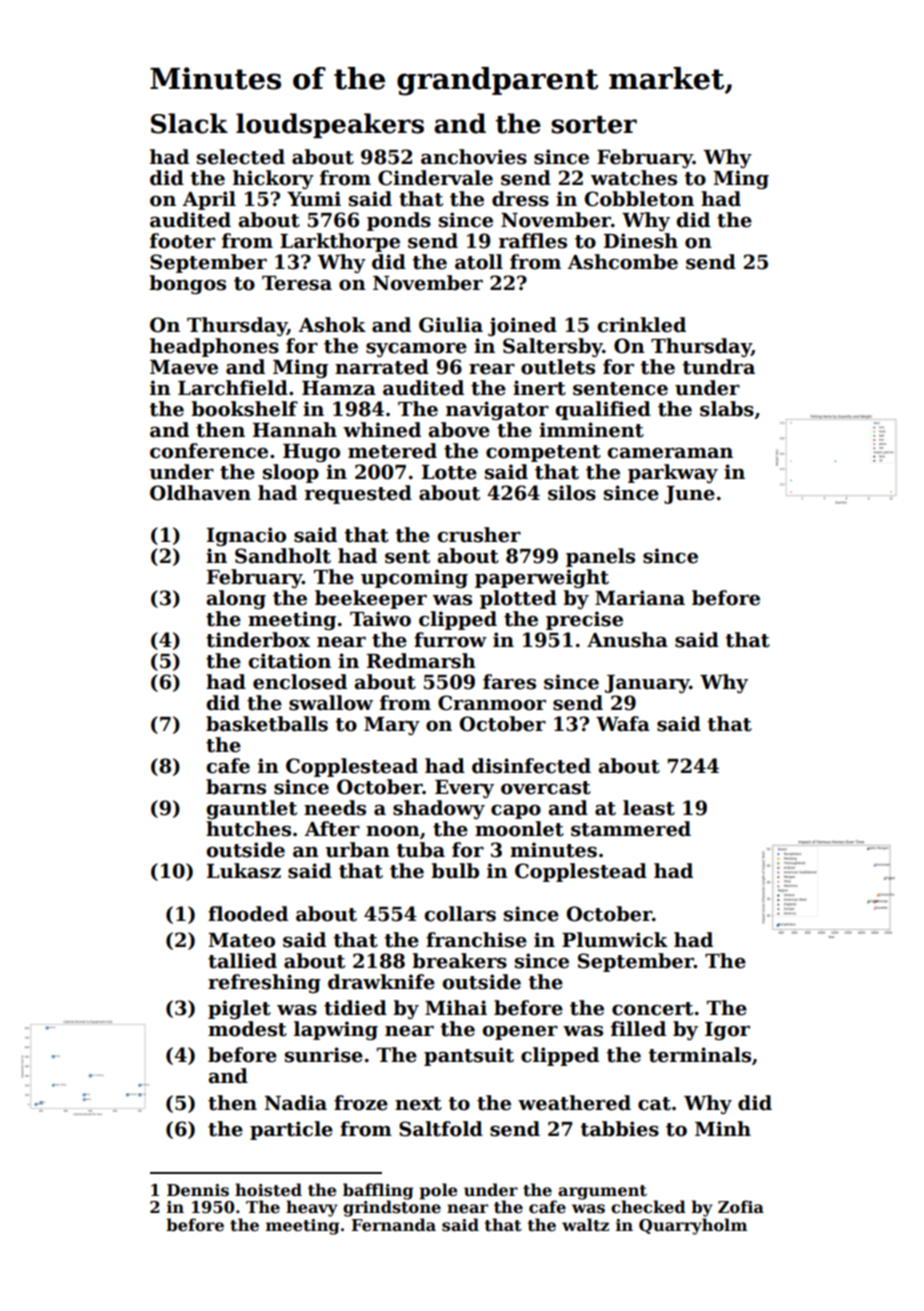  I want to click on hickory, so click(273, 179).
